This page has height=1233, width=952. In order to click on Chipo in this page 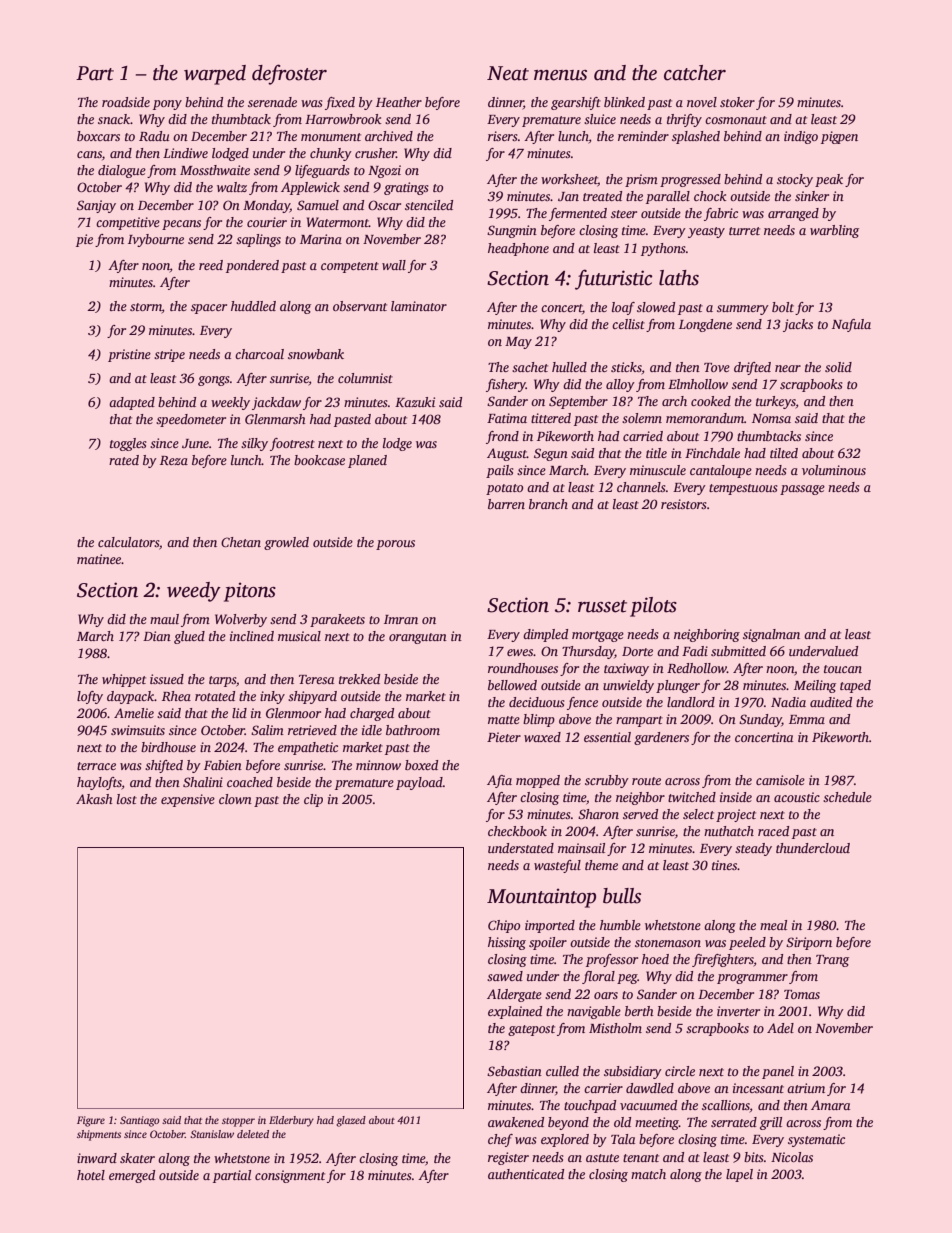, I will do `click(504, 926)`.
